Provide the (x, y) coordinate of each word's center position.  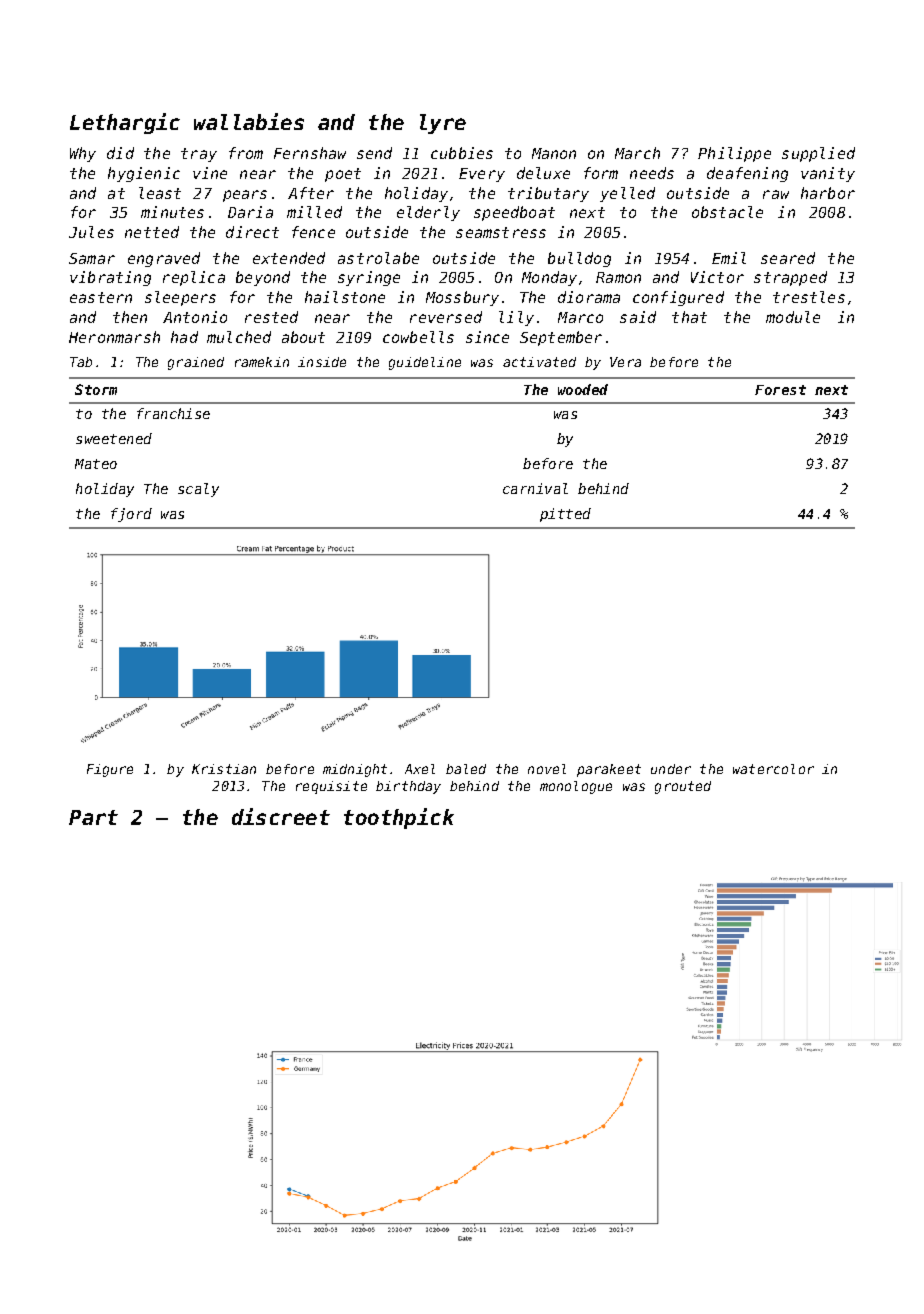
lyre (443, 124)
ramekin (262, 362)
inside (322, 362)
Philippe (734, 154)
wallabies (249, 121)
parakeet (609, 770)
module (793, 317)
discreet (281, 816)
